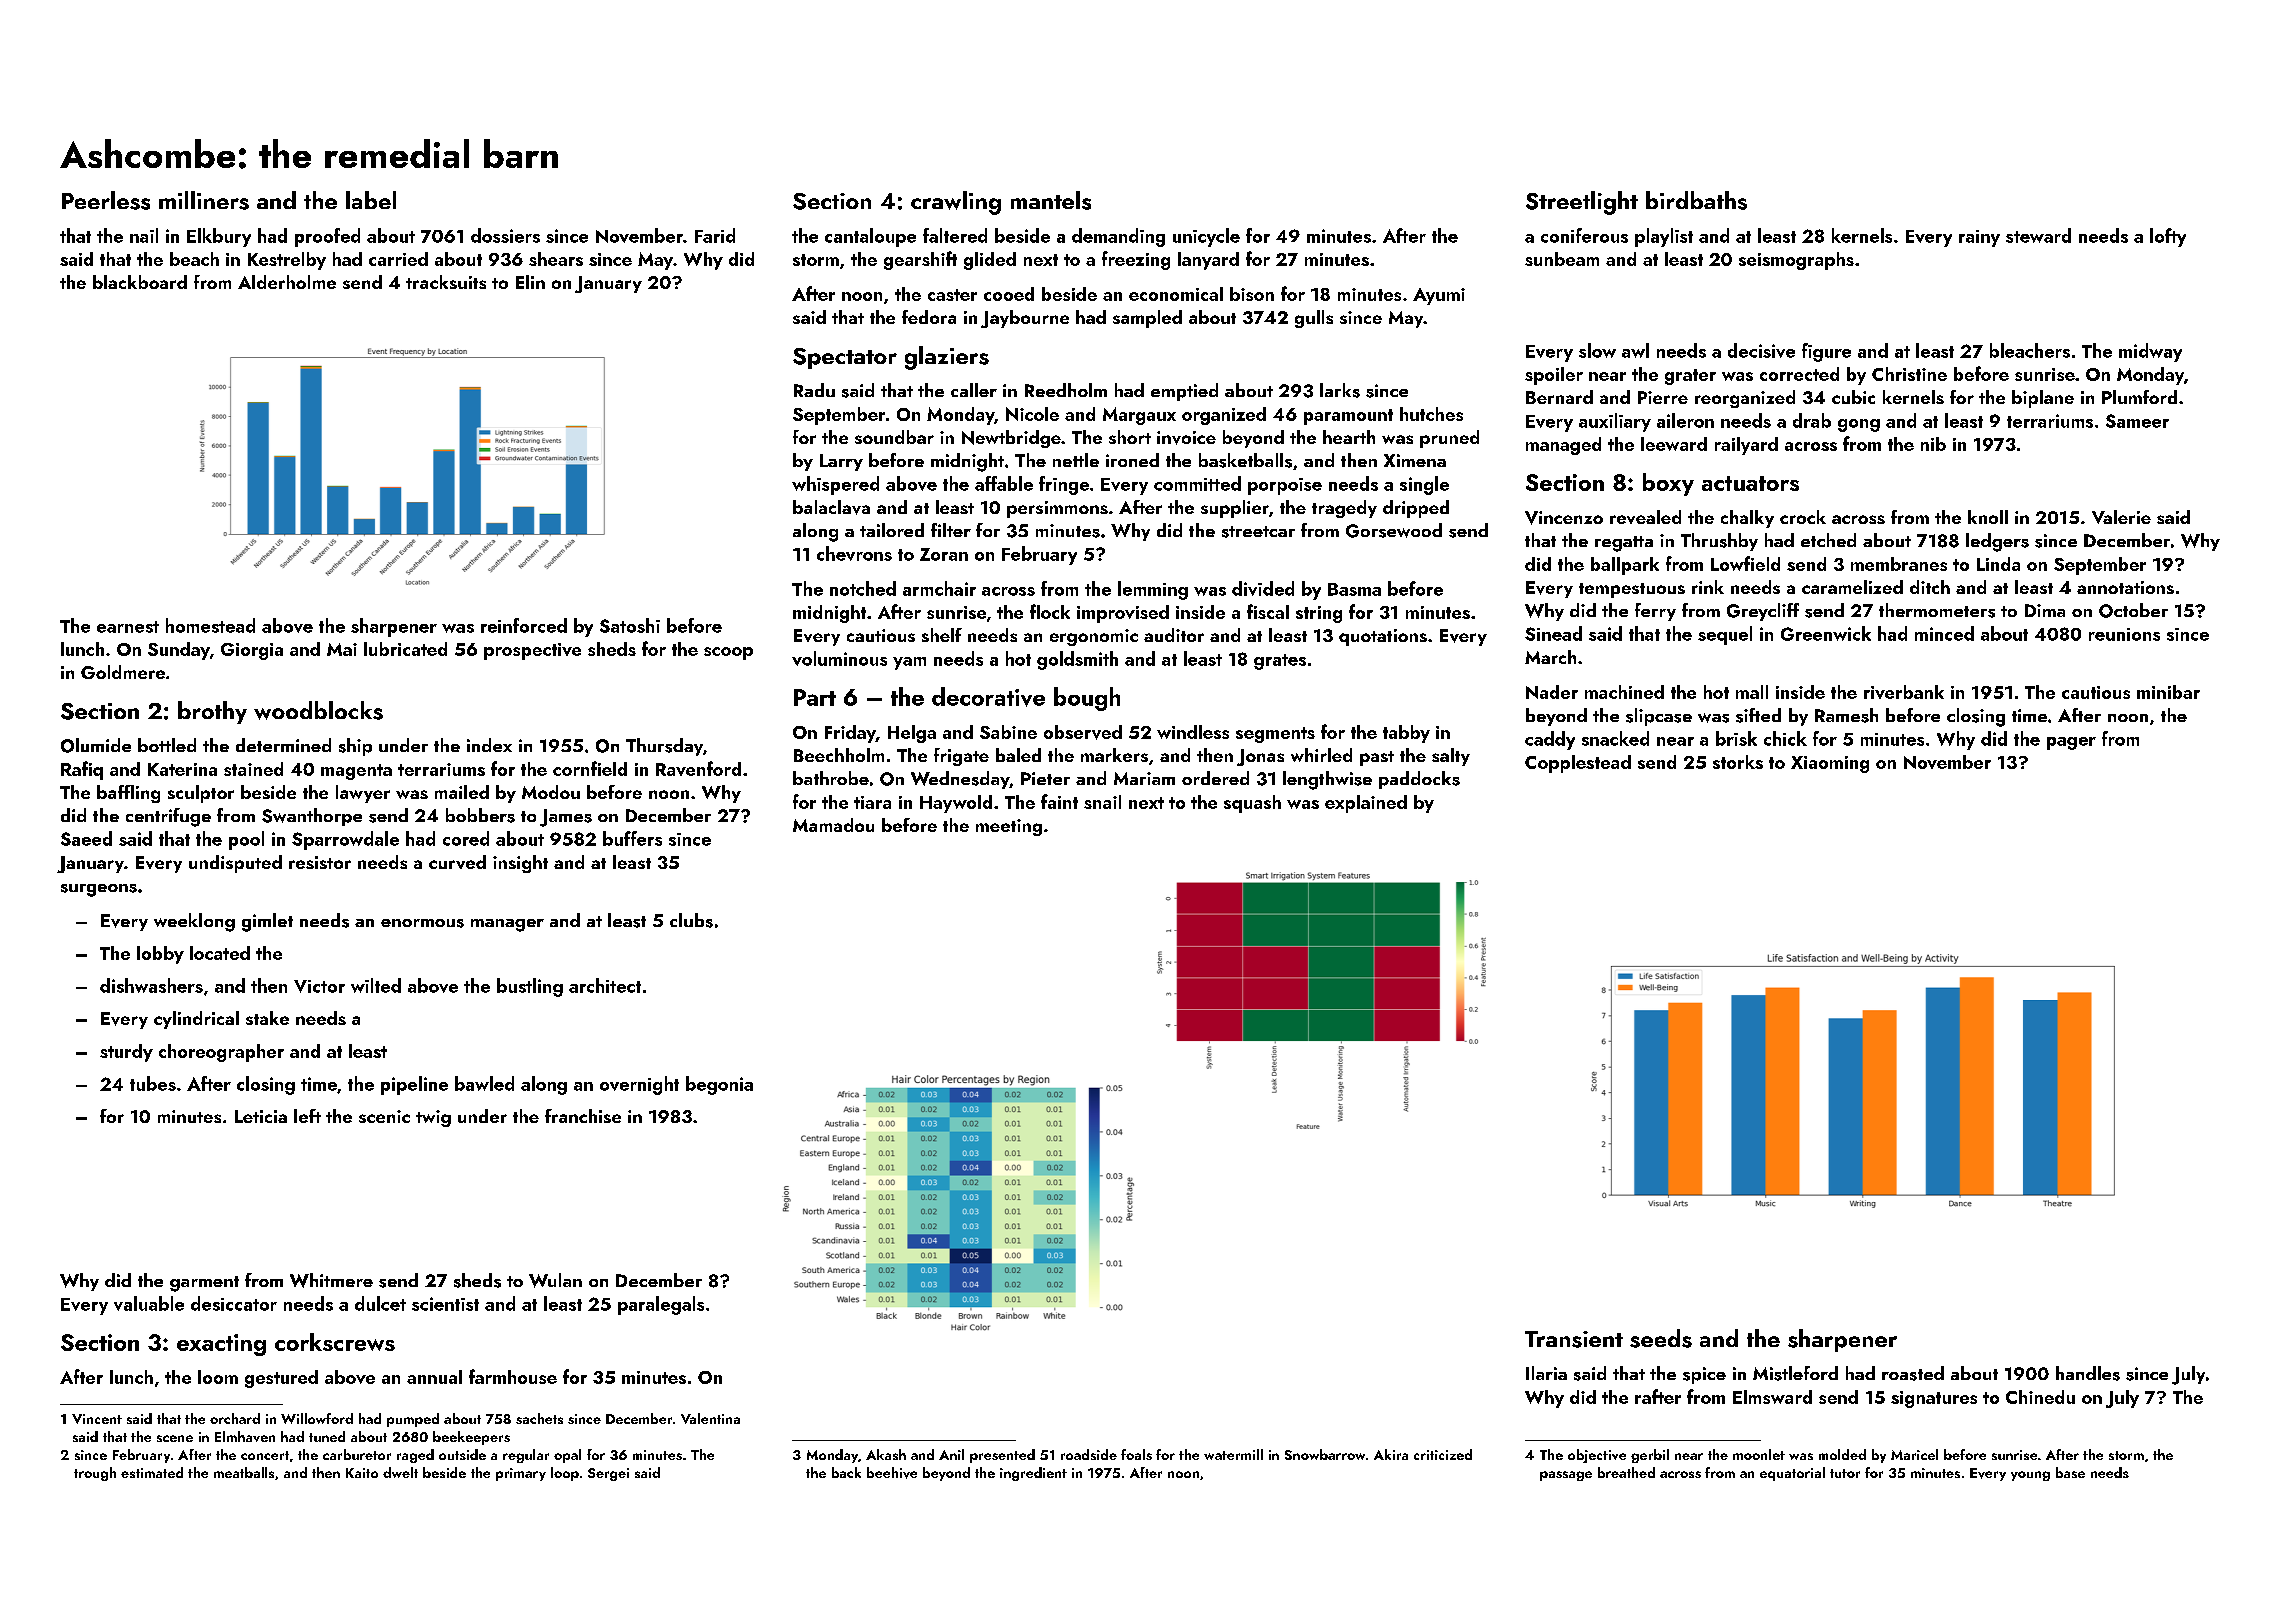  What do you see at coordinates (2168, 237) in the screenshot?
I see `lofty` at bounding box center [2168, 237].
